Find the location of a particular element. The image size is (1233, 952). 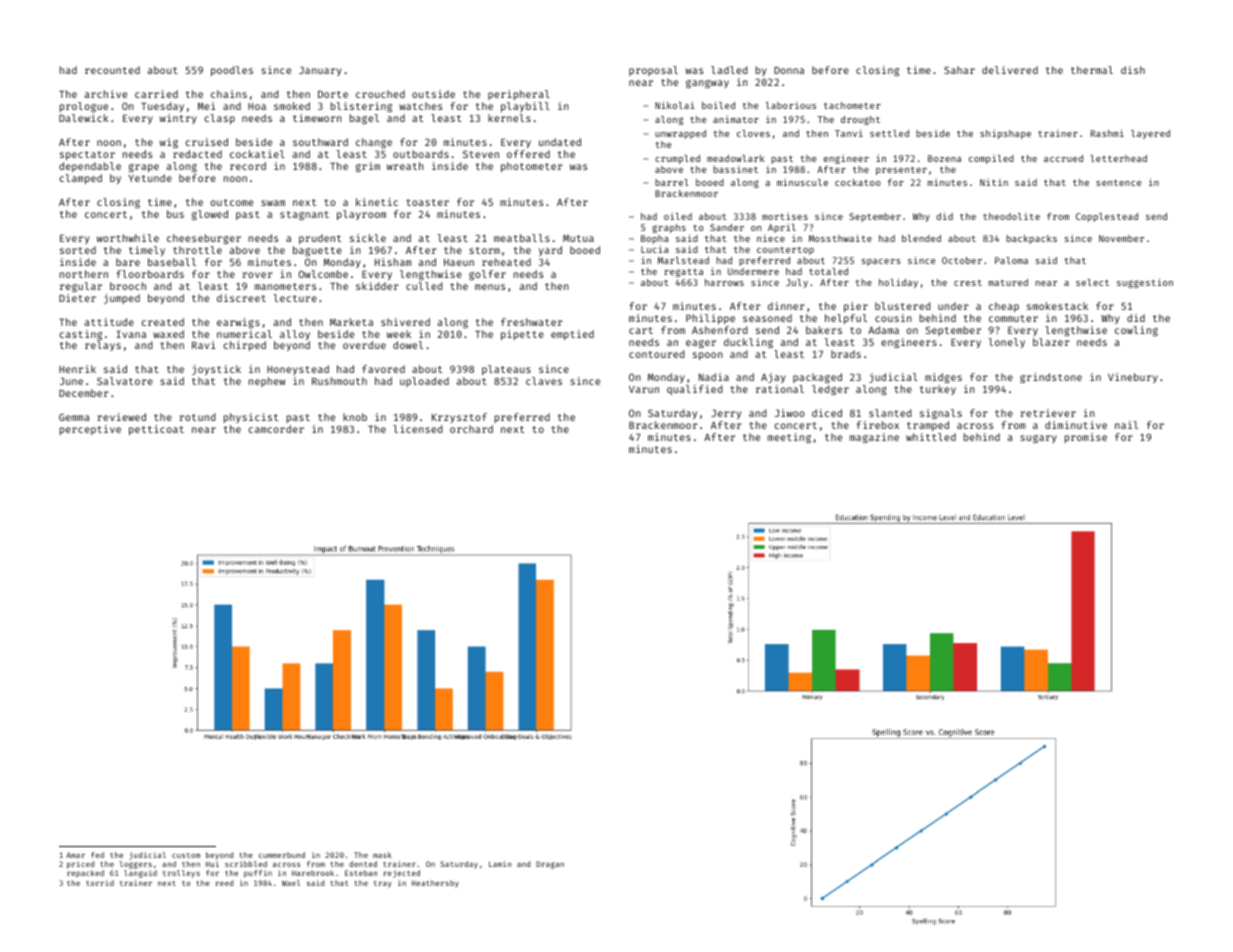

Sander is located at coordinates (727, 227).
